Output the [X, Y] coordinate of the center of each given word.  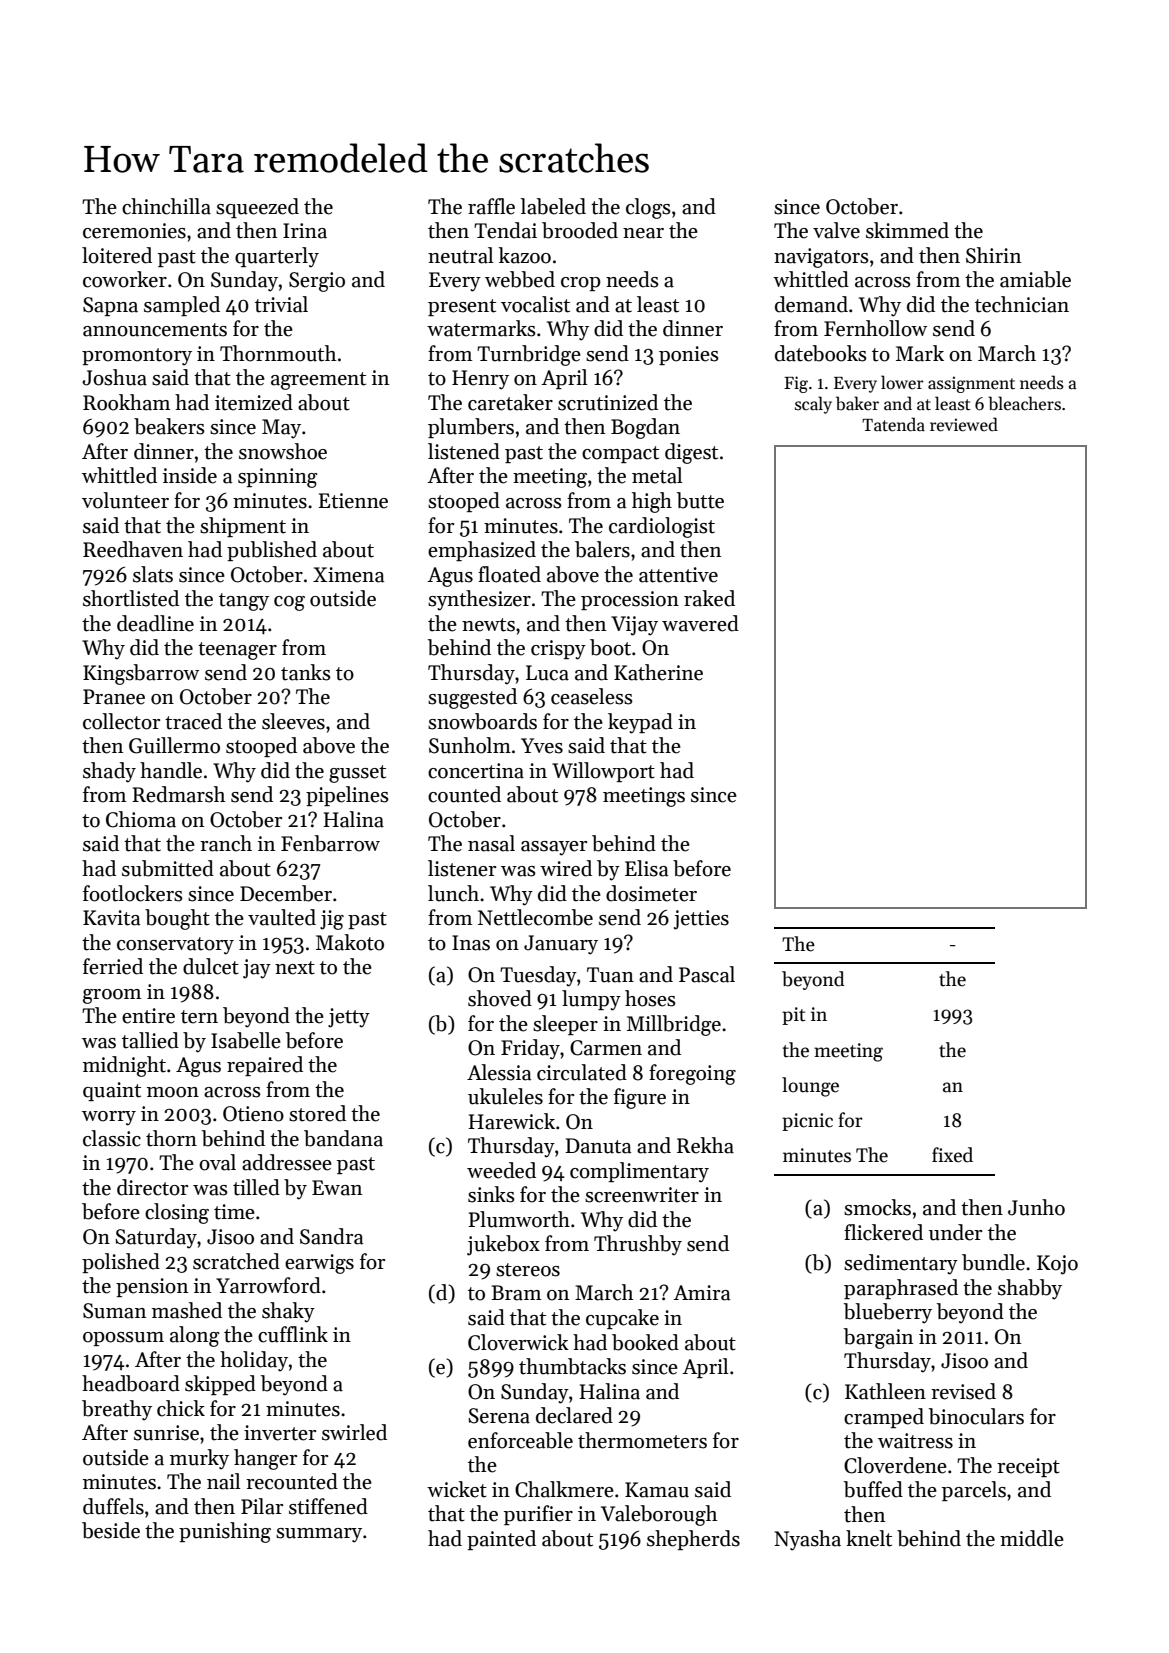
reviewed [964, 424]
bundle [993, 1262]
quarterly [277, 257]
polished [121, 1263]
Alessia [499, 1072]
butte [700, 500]
